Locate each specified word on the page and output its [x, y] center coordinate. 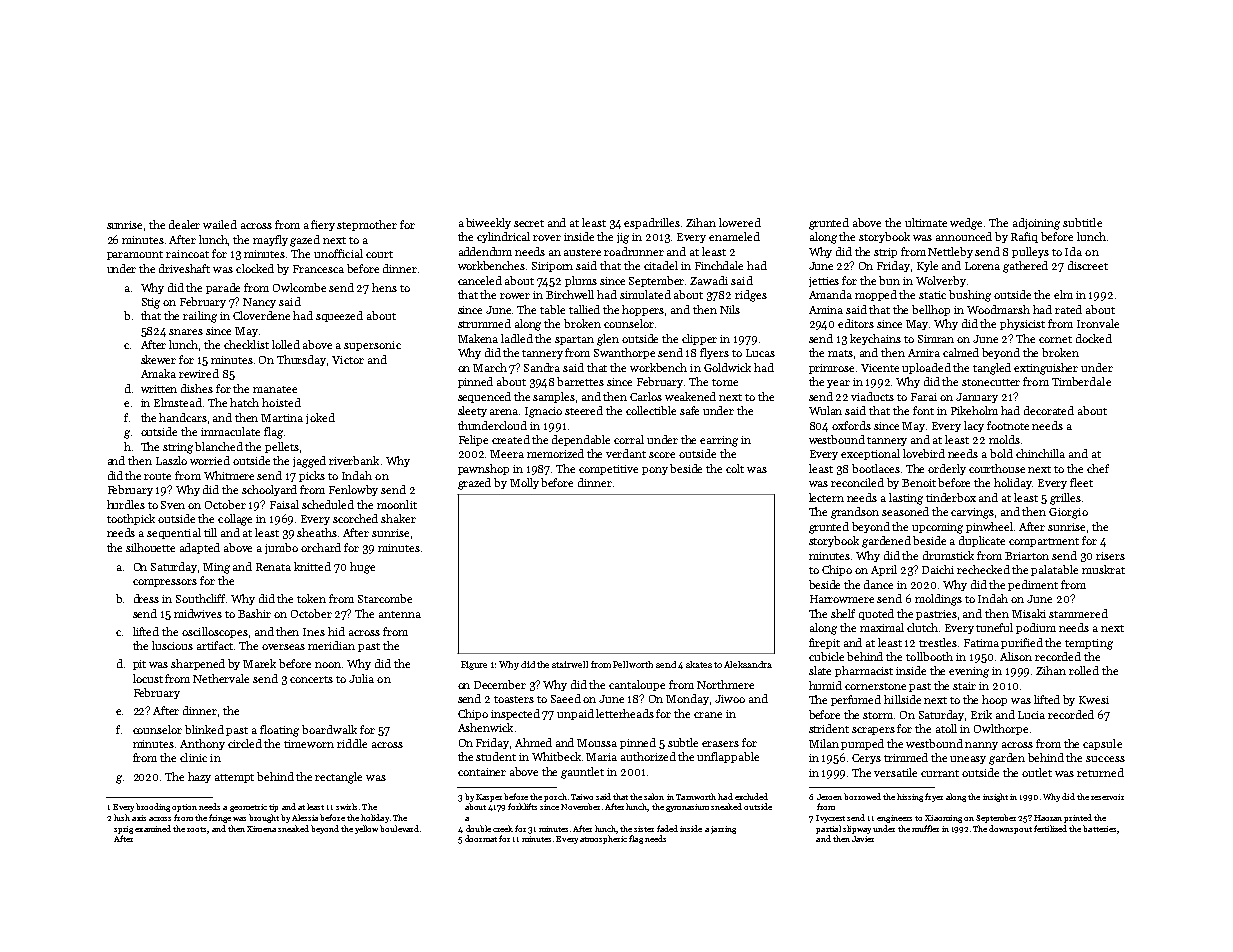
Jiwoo [730, 699]
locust [148, 678]
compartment [1044, 542]
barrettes [580, 381]
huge [362, 568]
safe [689, 410]
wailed [220, 224]
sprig [123, 830]
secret [529, 223]
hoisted [281, 402]
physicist [1022, 324]
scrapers [873, 731]
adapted [200, 548]
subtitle [1082, 222]
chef [1098, 468]
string [178, 448]
